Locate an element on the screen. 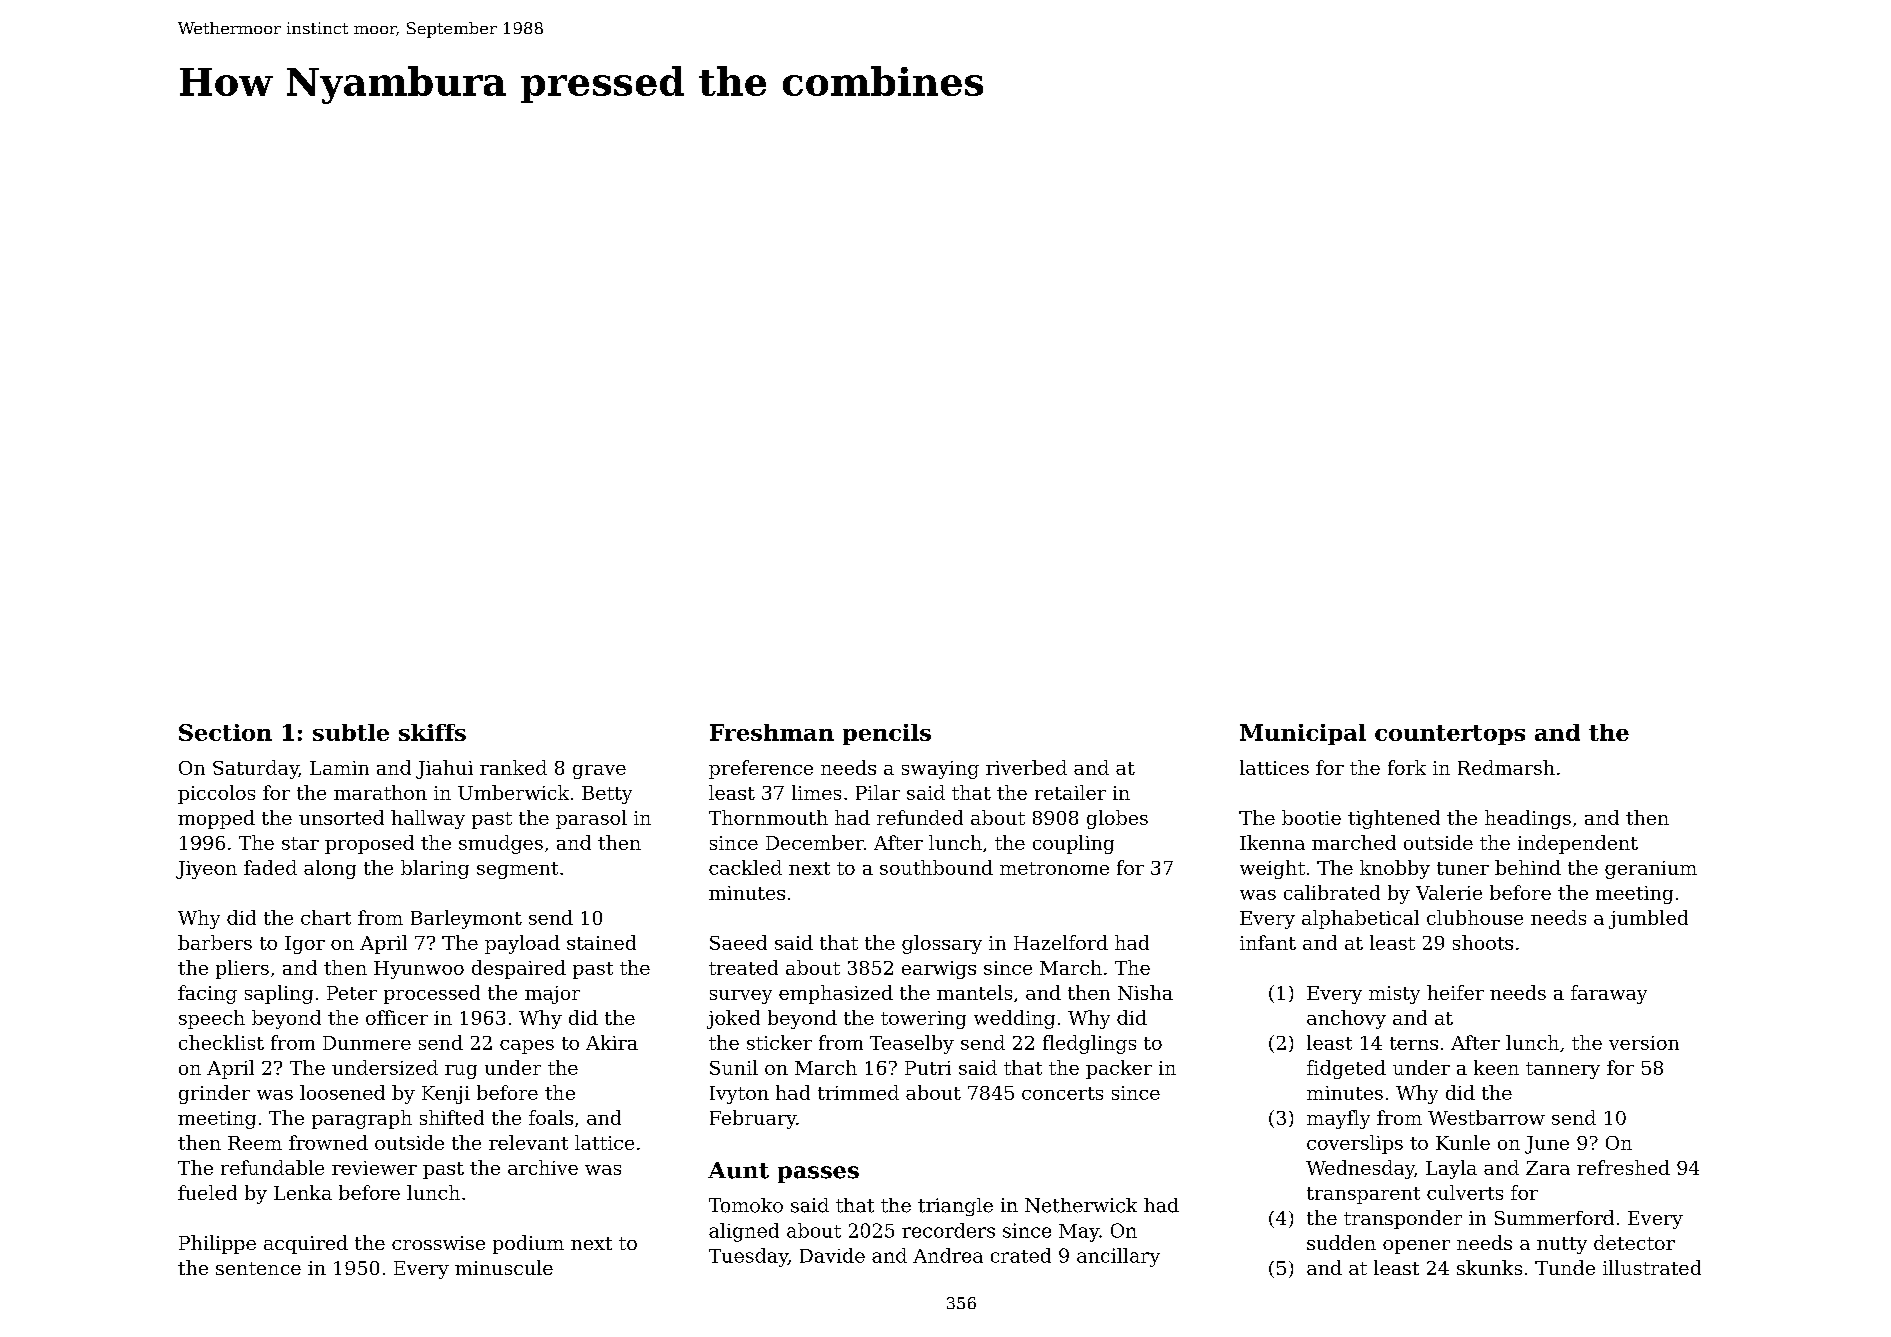  fueled is located at coordinates (207, 1192).
